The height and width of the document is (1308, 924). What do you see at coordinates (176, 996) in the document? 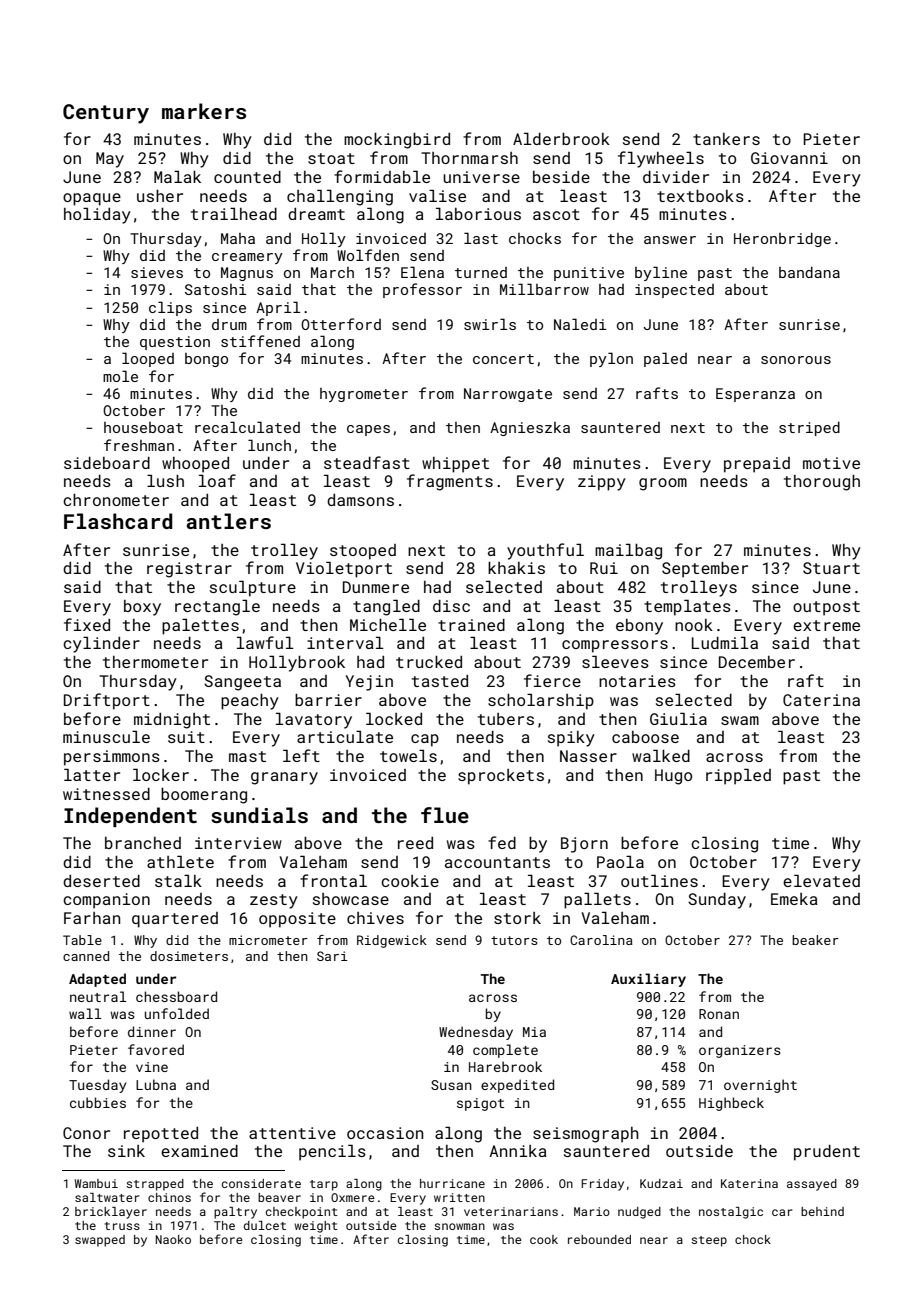
I see `chessboard` at bounding box center [176, 996].
